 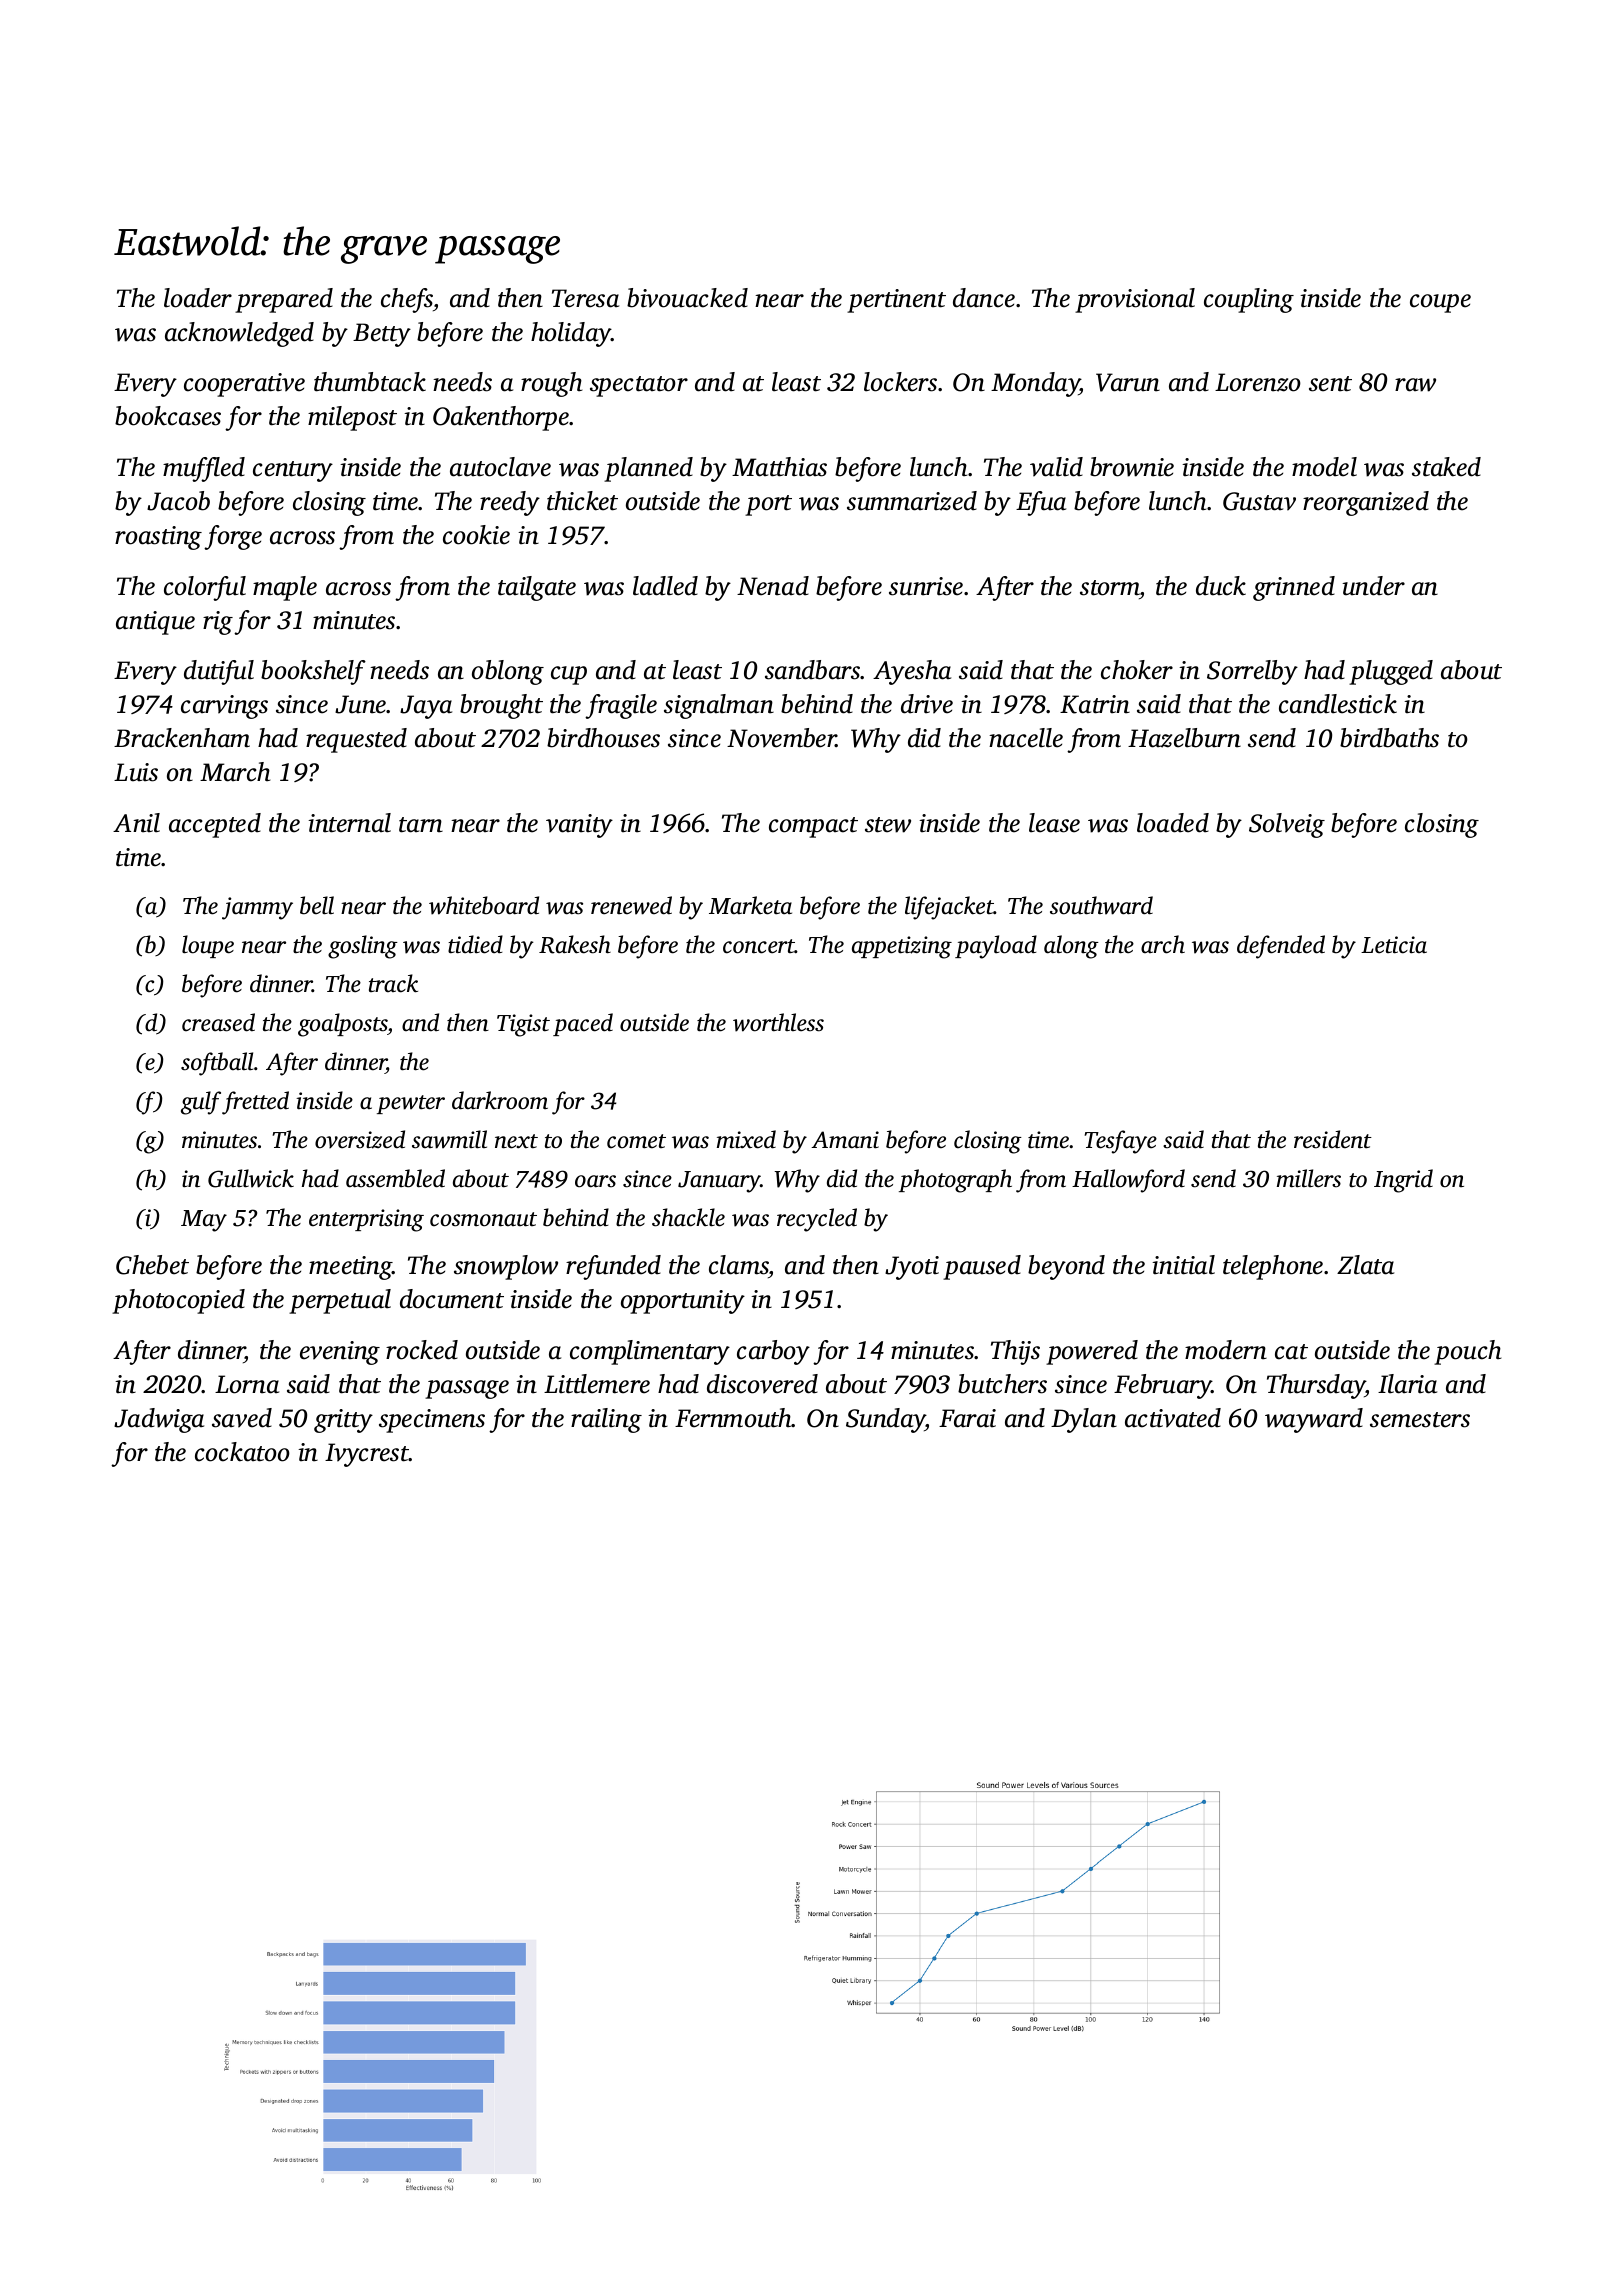 I want to click on Ivycrest, so click(x=367, y=1455).
